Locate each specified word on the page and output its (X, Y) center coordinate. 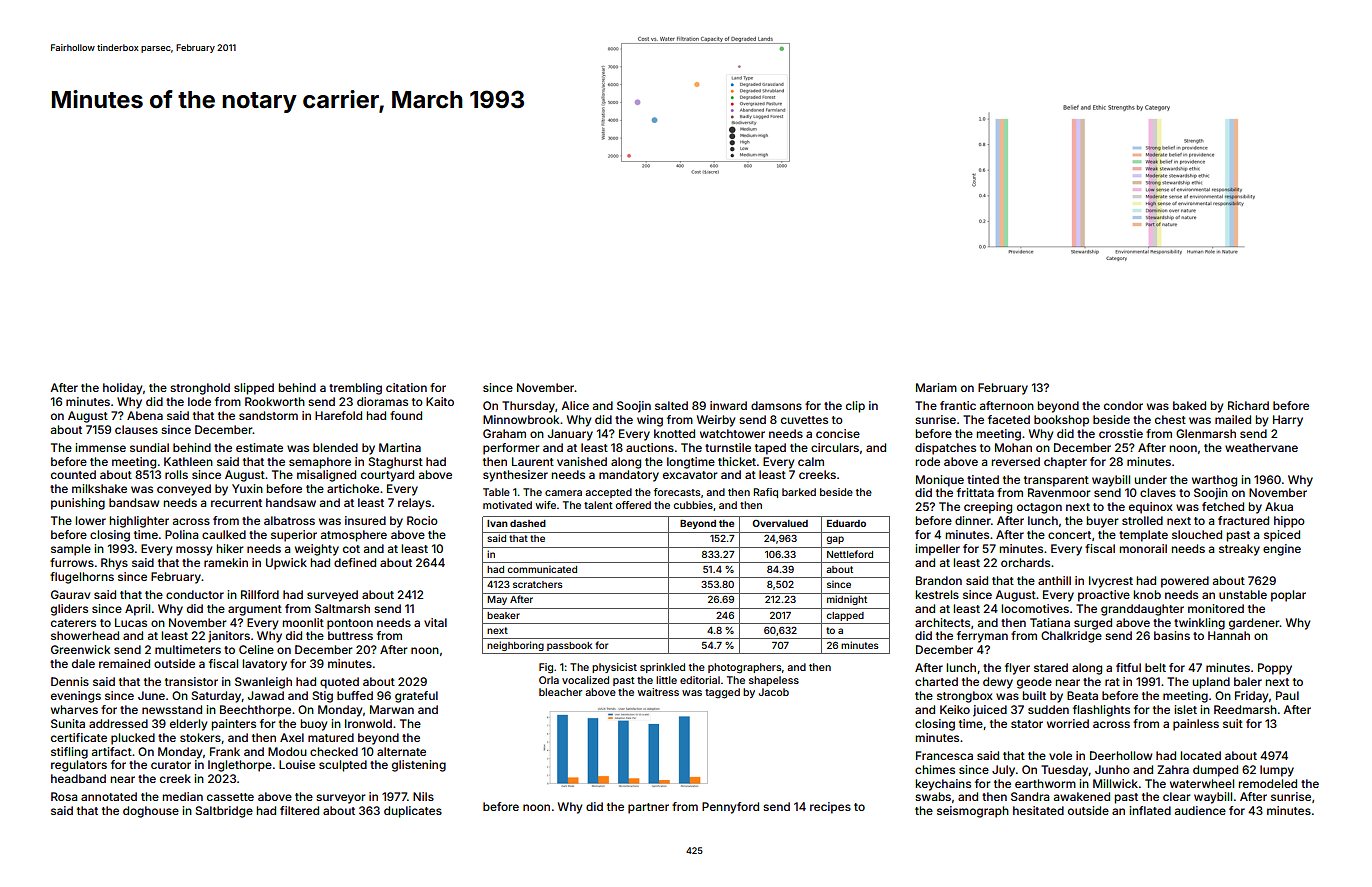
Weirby (716, 421)
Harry (1288, 421)
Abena (145, 415)
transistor (191, 681)
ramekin (226, 562)
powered (1185, 582)
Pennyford (730, 808)
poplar (1288, 596)
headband (78, 778)
